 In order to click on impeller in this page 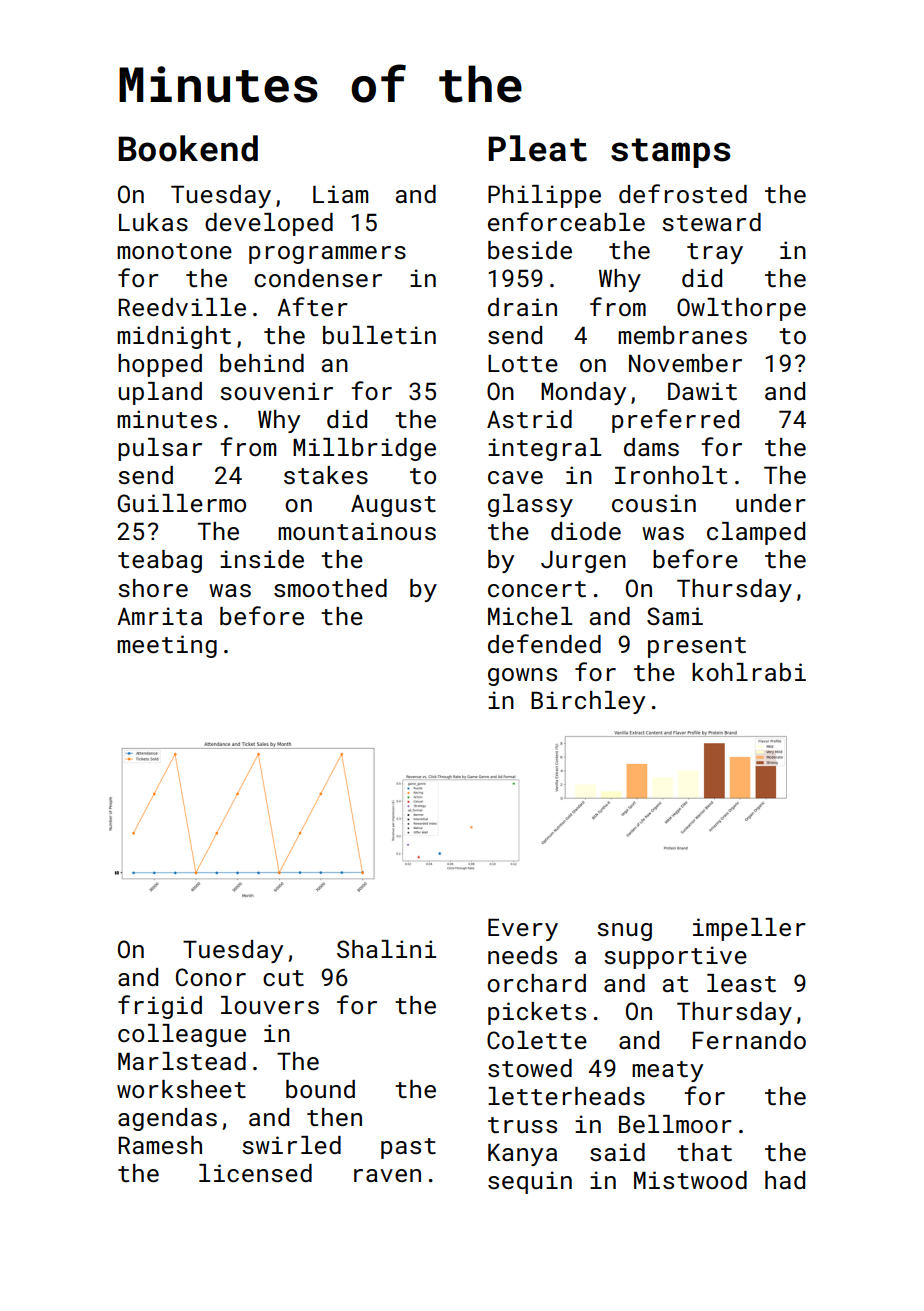, I will do `click(749, 929)`.
